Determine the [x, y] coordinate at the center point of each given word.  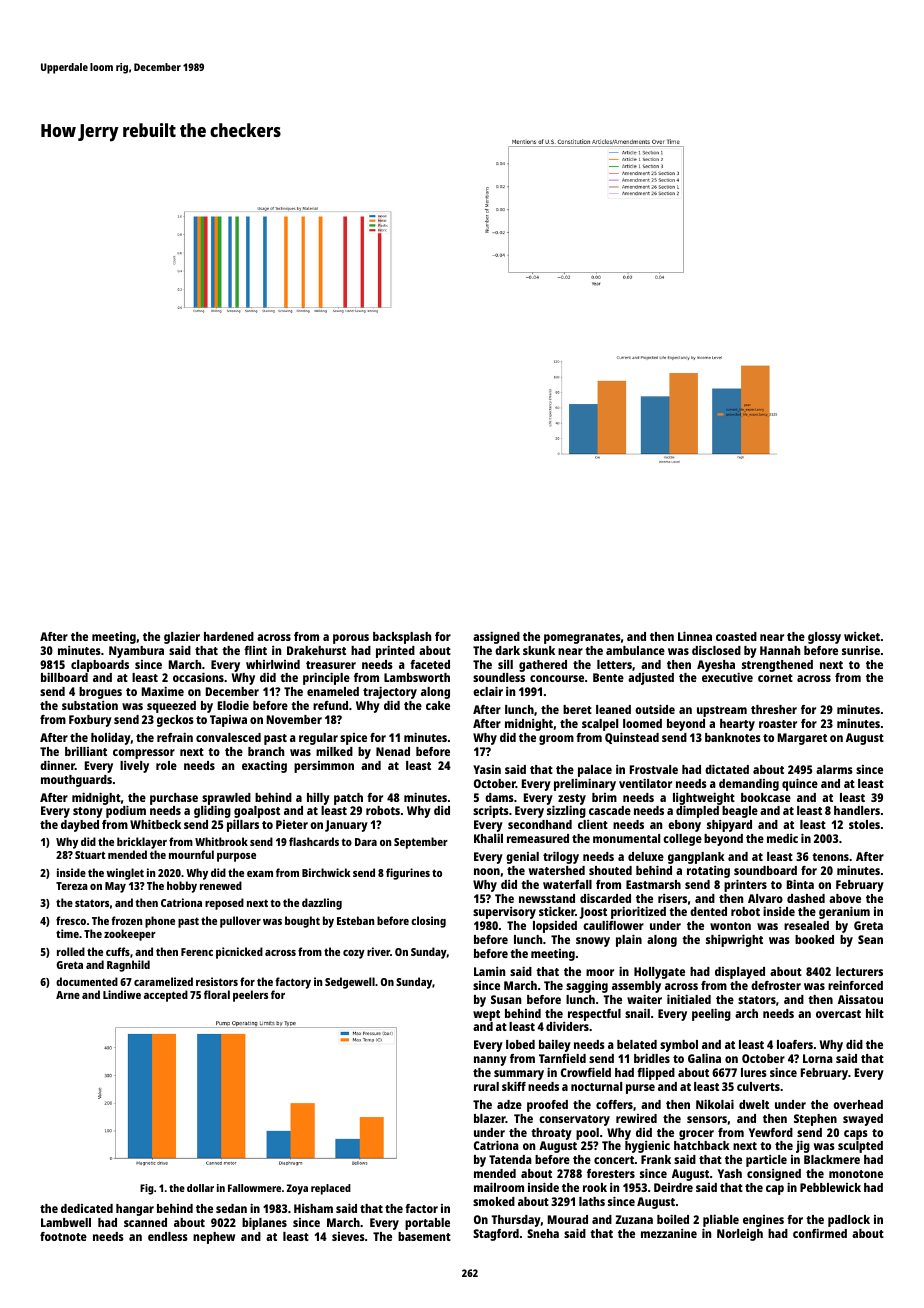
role [166, 765]
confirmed [820, 1233]
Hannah [780, 650]
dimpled [697, 812]
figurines [408, 874]
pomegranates [582, 638]
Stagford [496, 1235]
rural [486, 1086]
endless [168, 1236]
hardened [229, 636]
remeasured [538, 838]
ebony [684, 826]
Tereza [72, 886]
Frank [656, 1159]
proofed [547, 1106]
